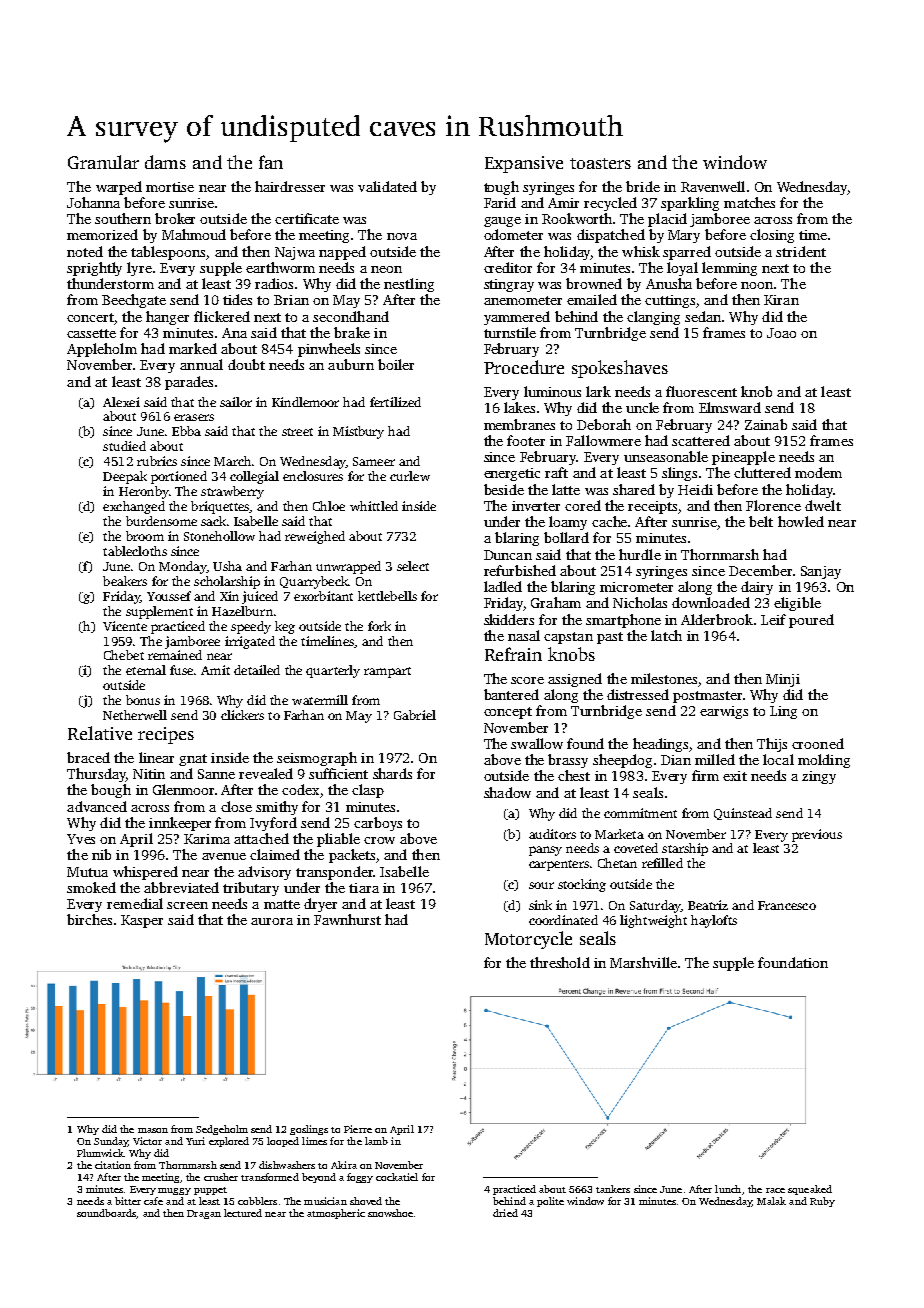 The image size is (924, 1308). I want to click on Farid, so click(500, 202).
